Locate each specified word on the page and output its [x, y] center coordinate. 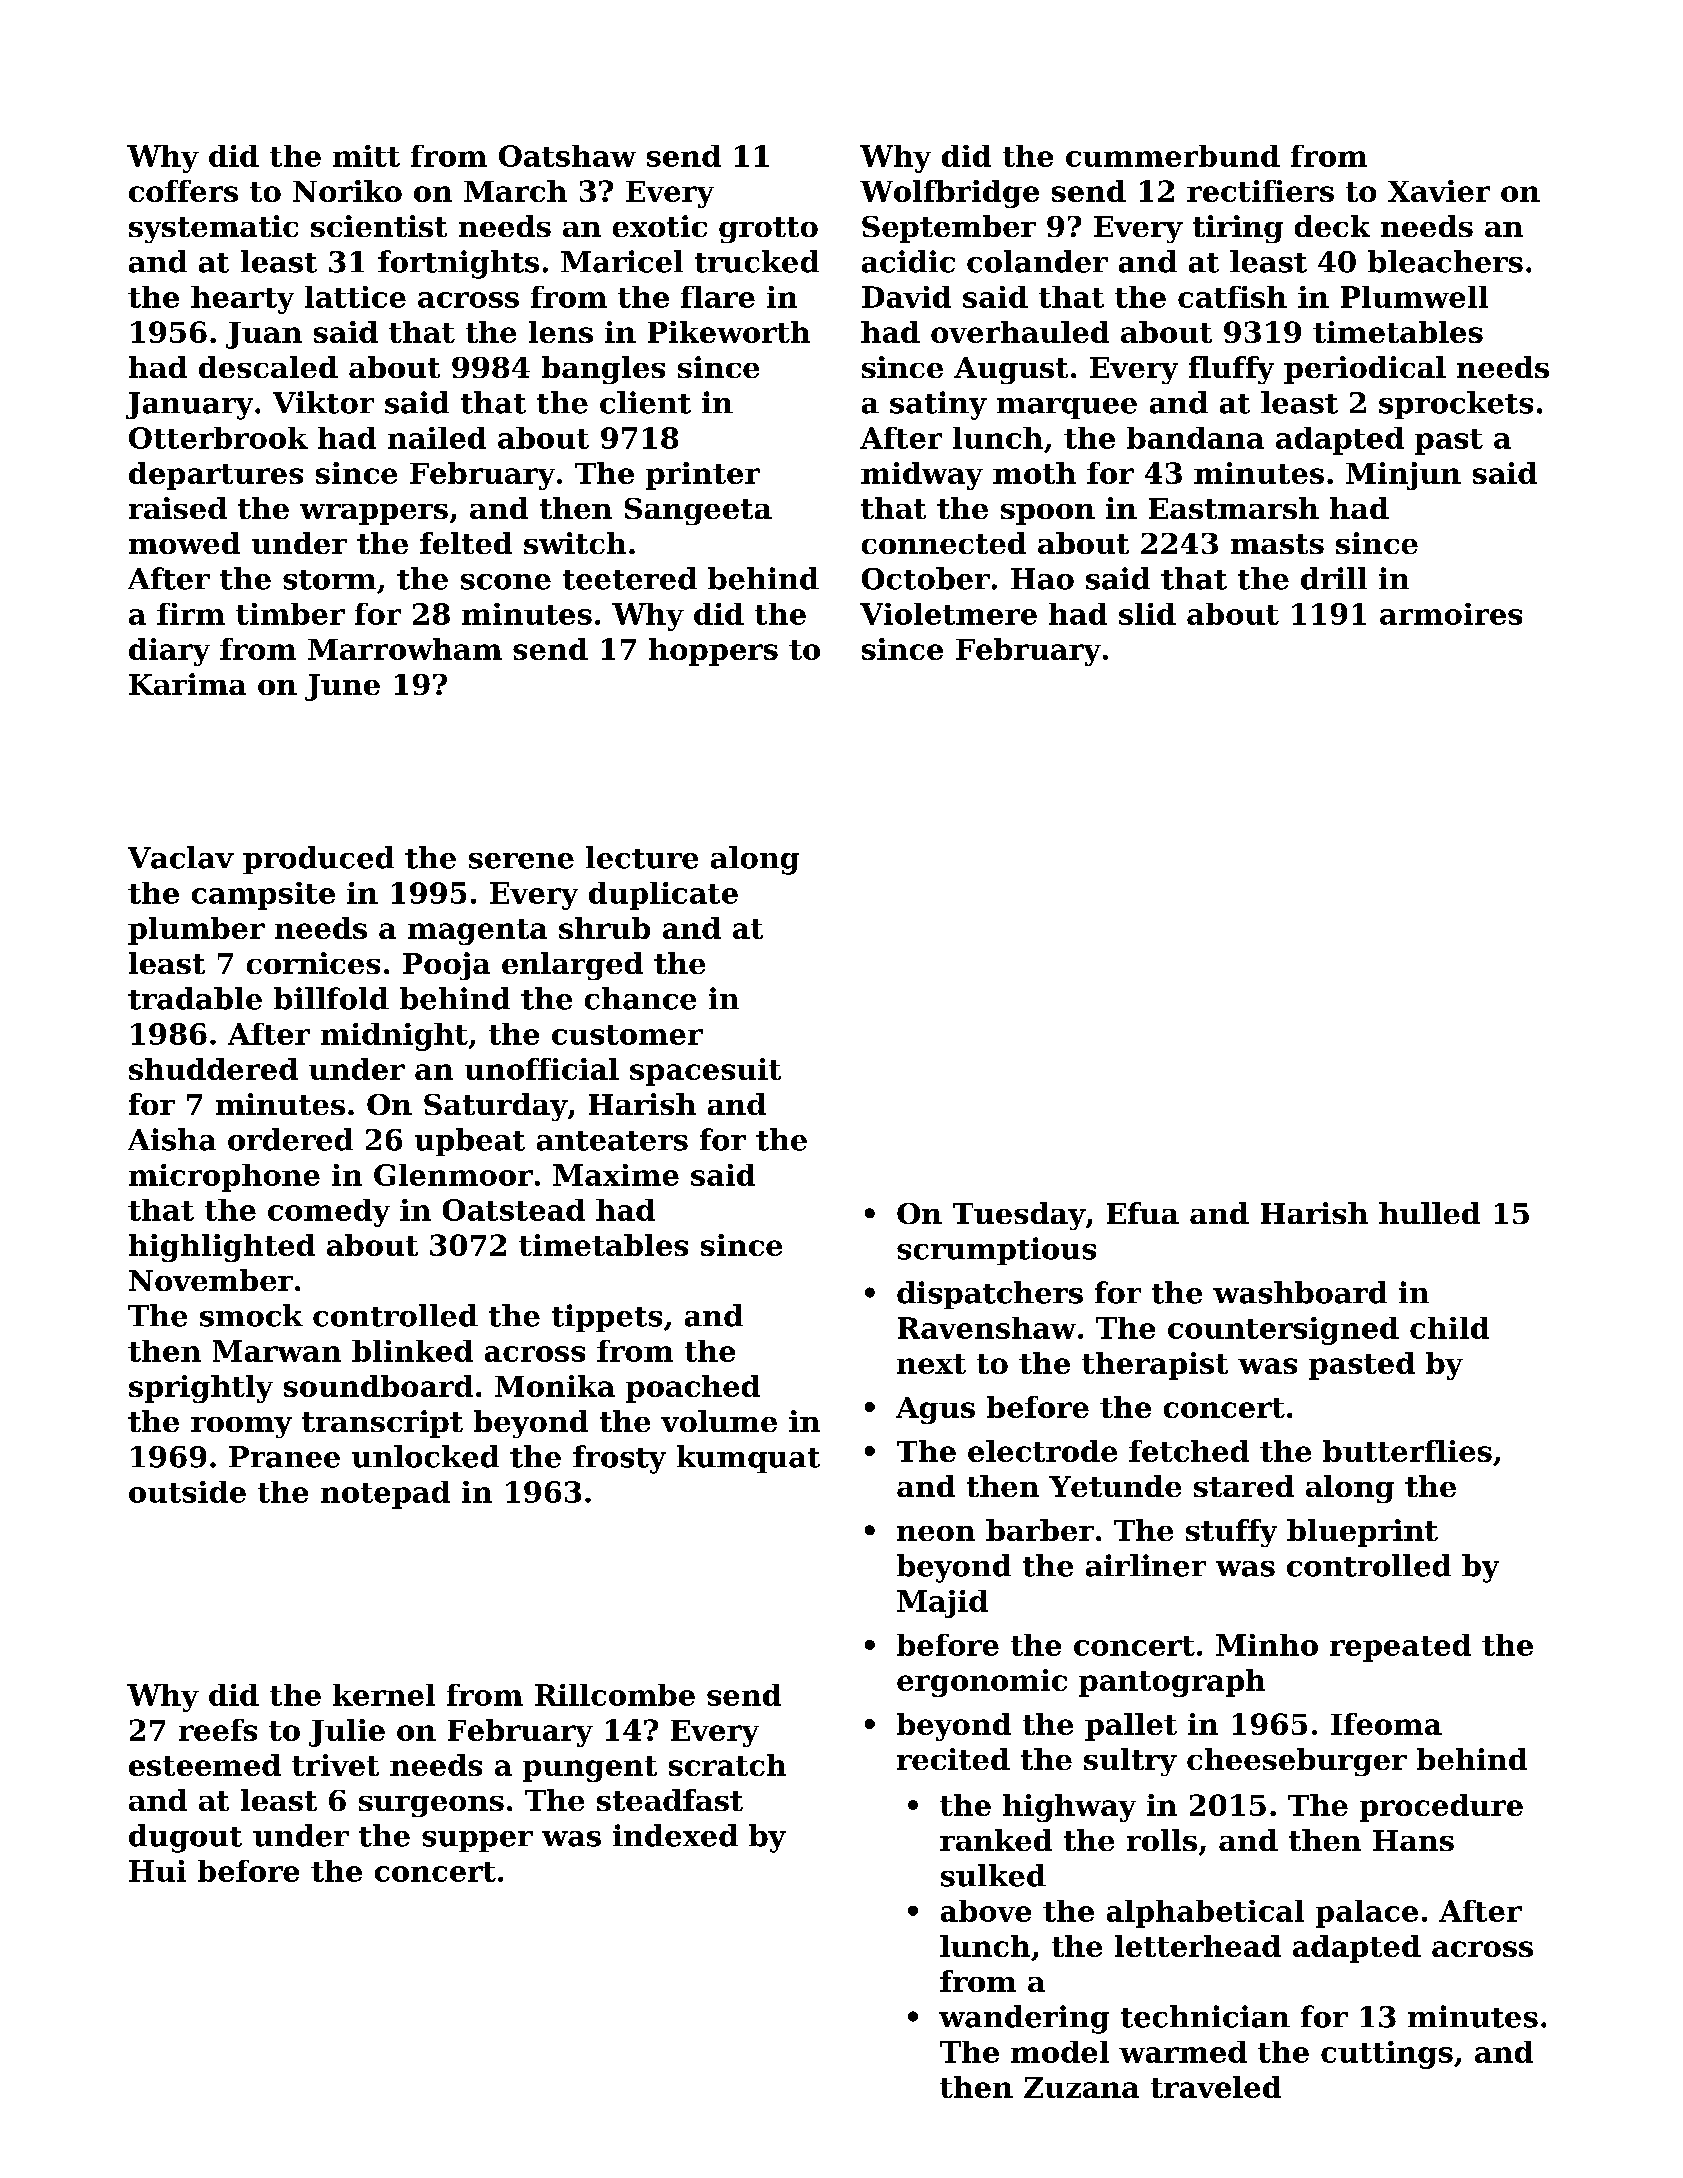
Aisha [172, 1139]
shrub [604, 928]
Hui [157, 1871]
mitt [366, 156]
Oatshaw [567, 156]
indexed [675, 1835]
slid [1147, 614]
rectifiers [1260, 191]
